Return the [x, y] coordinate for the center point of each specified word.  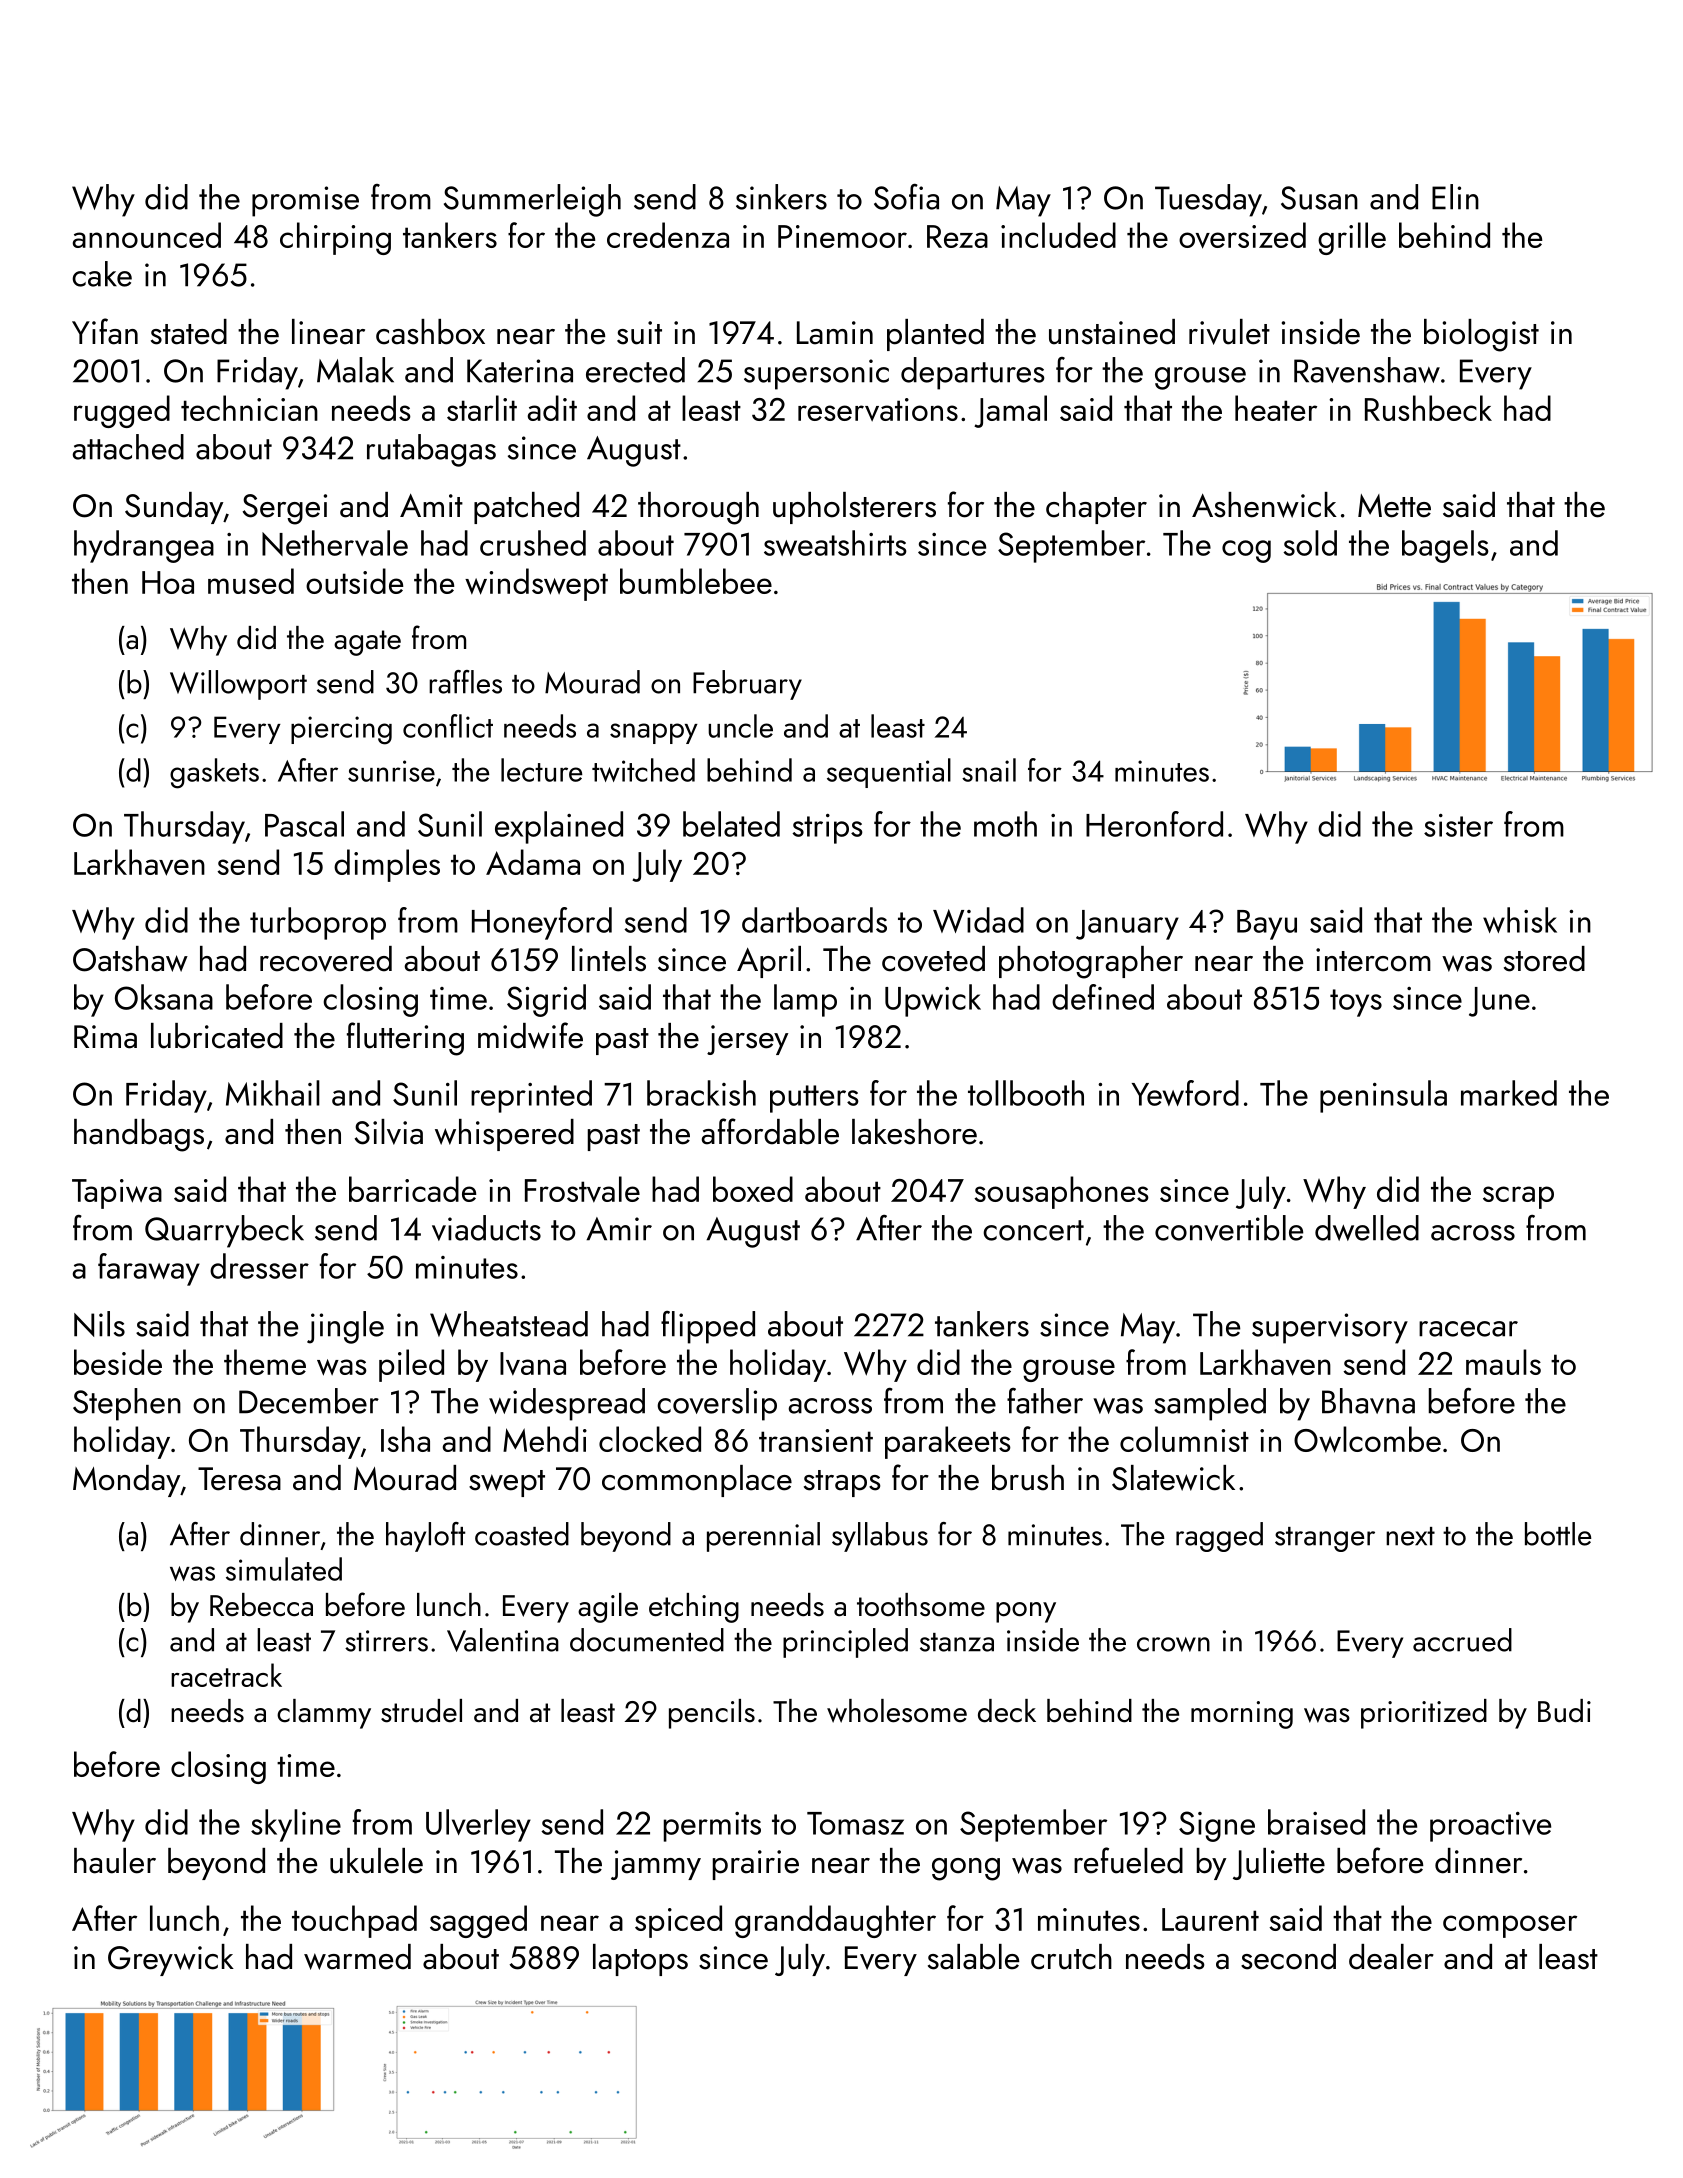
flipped [708, 1327]
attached [128, 447]
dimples [387, 865]
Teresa [239, 1479]
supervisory [1330, 1328]
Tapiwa [117, 1194]
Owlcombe [1367, 1439]
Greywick [171, 1960]
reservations [878, 410]
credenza [668, 235]
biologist [1481, 335]
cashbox [430, 332]
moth [1005, 824]
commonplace [697, 1481]
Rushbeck [1428, 408]
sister [1458, 825]
